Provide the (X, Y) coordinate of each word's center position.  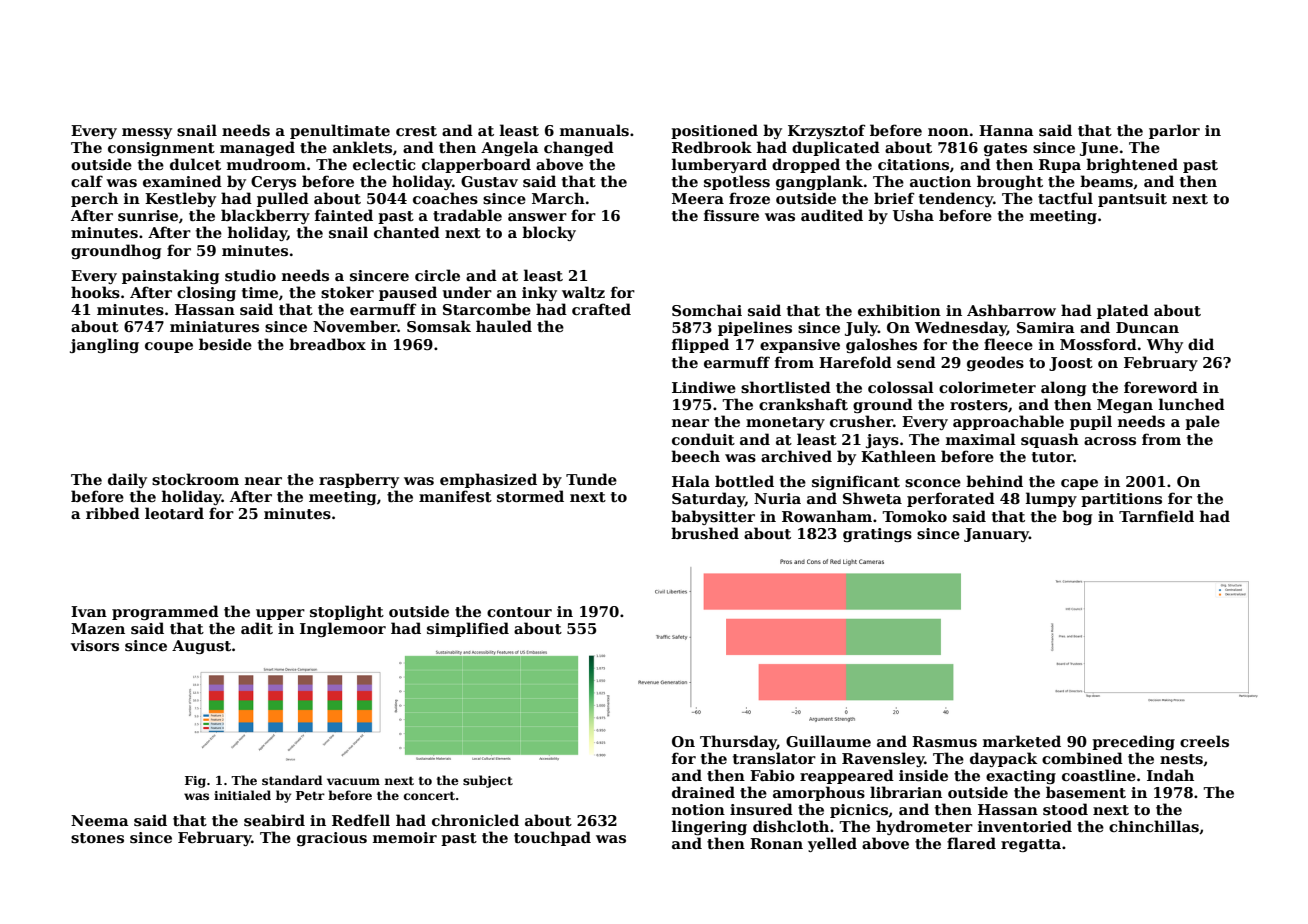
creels (1204, 741)
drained (703, 792)
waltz (583, 292)
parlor (1174, 131)
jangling (104, 345)
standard (292, 780)
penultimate (340, 131)
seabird (274, 820)
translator (774, 758)
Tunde (591, 479)
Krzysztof (826, 131)
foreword (1161, 387)
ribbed (113, 513)
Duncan (1147, 327)
